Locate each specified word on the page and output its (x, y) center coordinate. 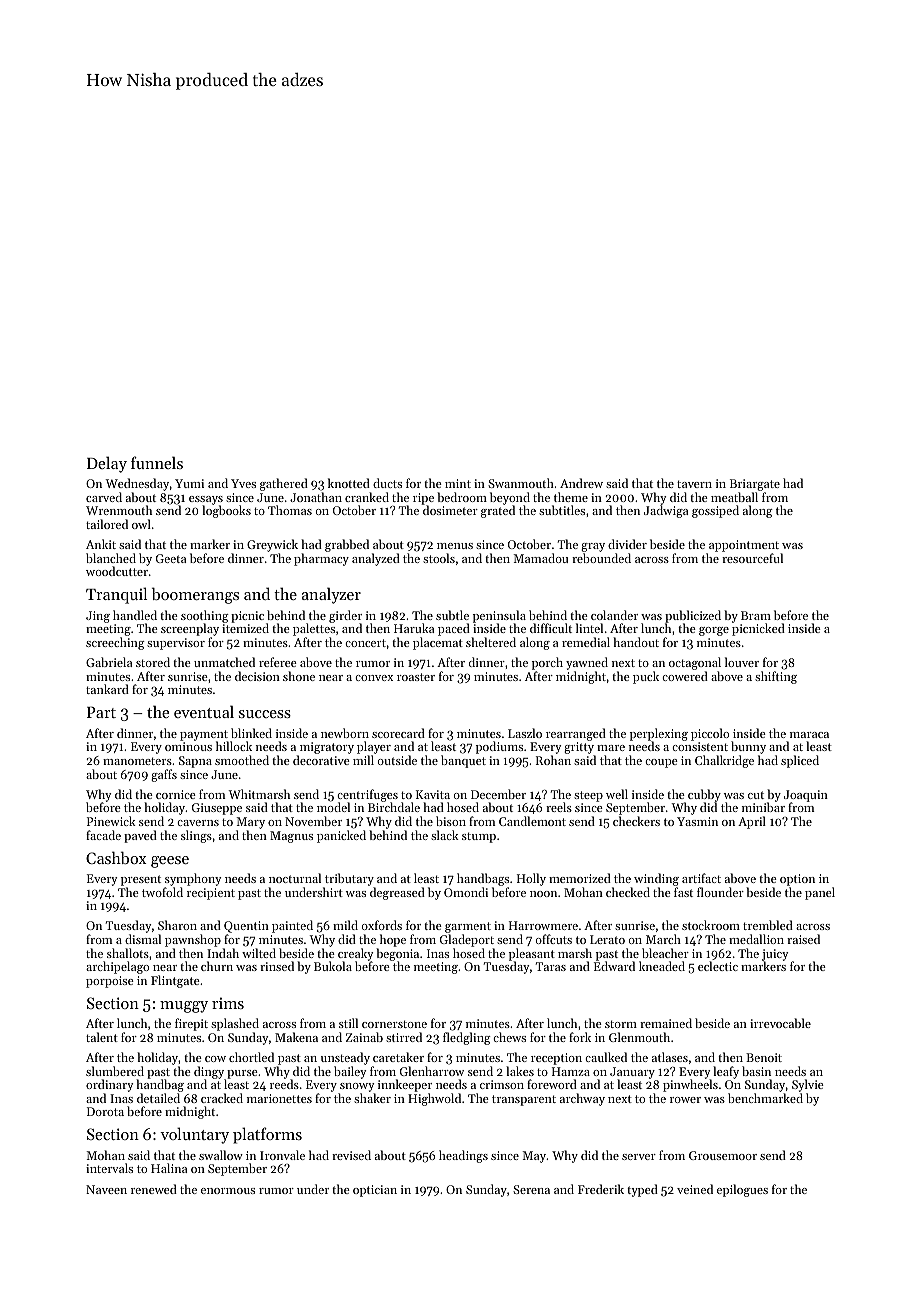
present (141, 880)
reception (556, 1059)
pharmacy (321, 559)
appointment (744, 546)
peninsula (499, 617)
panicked (341, 836)
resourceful (752, 558)
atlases (670, 1057)
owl (141, 524)
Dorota (105, 1111)
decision (257, 676)
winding (656, 879)
